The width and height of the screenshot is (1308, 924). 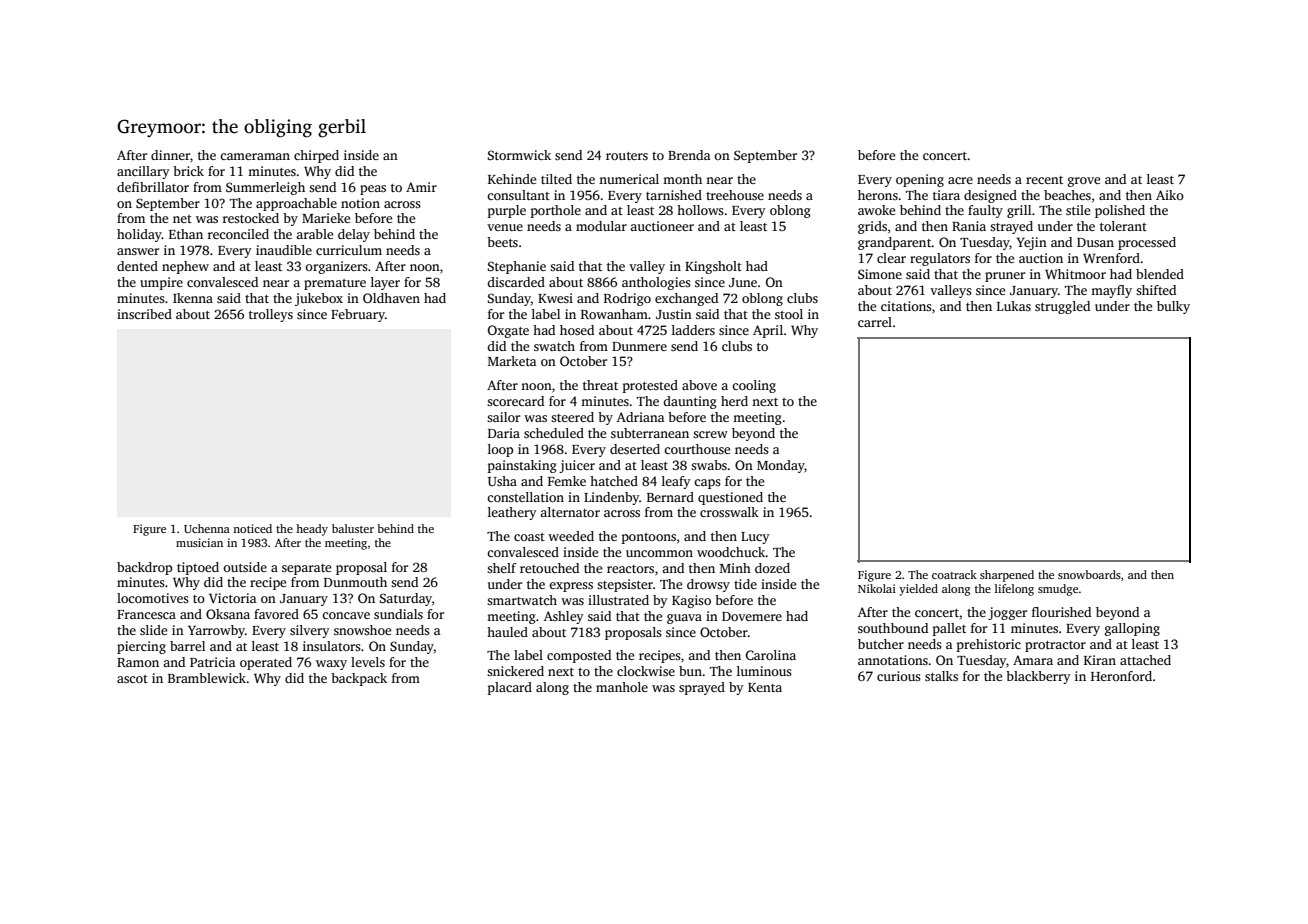 What do you see at coordinates (920, 180) in the screenshot?
I see `opening` at bounding box center [920, 180].
